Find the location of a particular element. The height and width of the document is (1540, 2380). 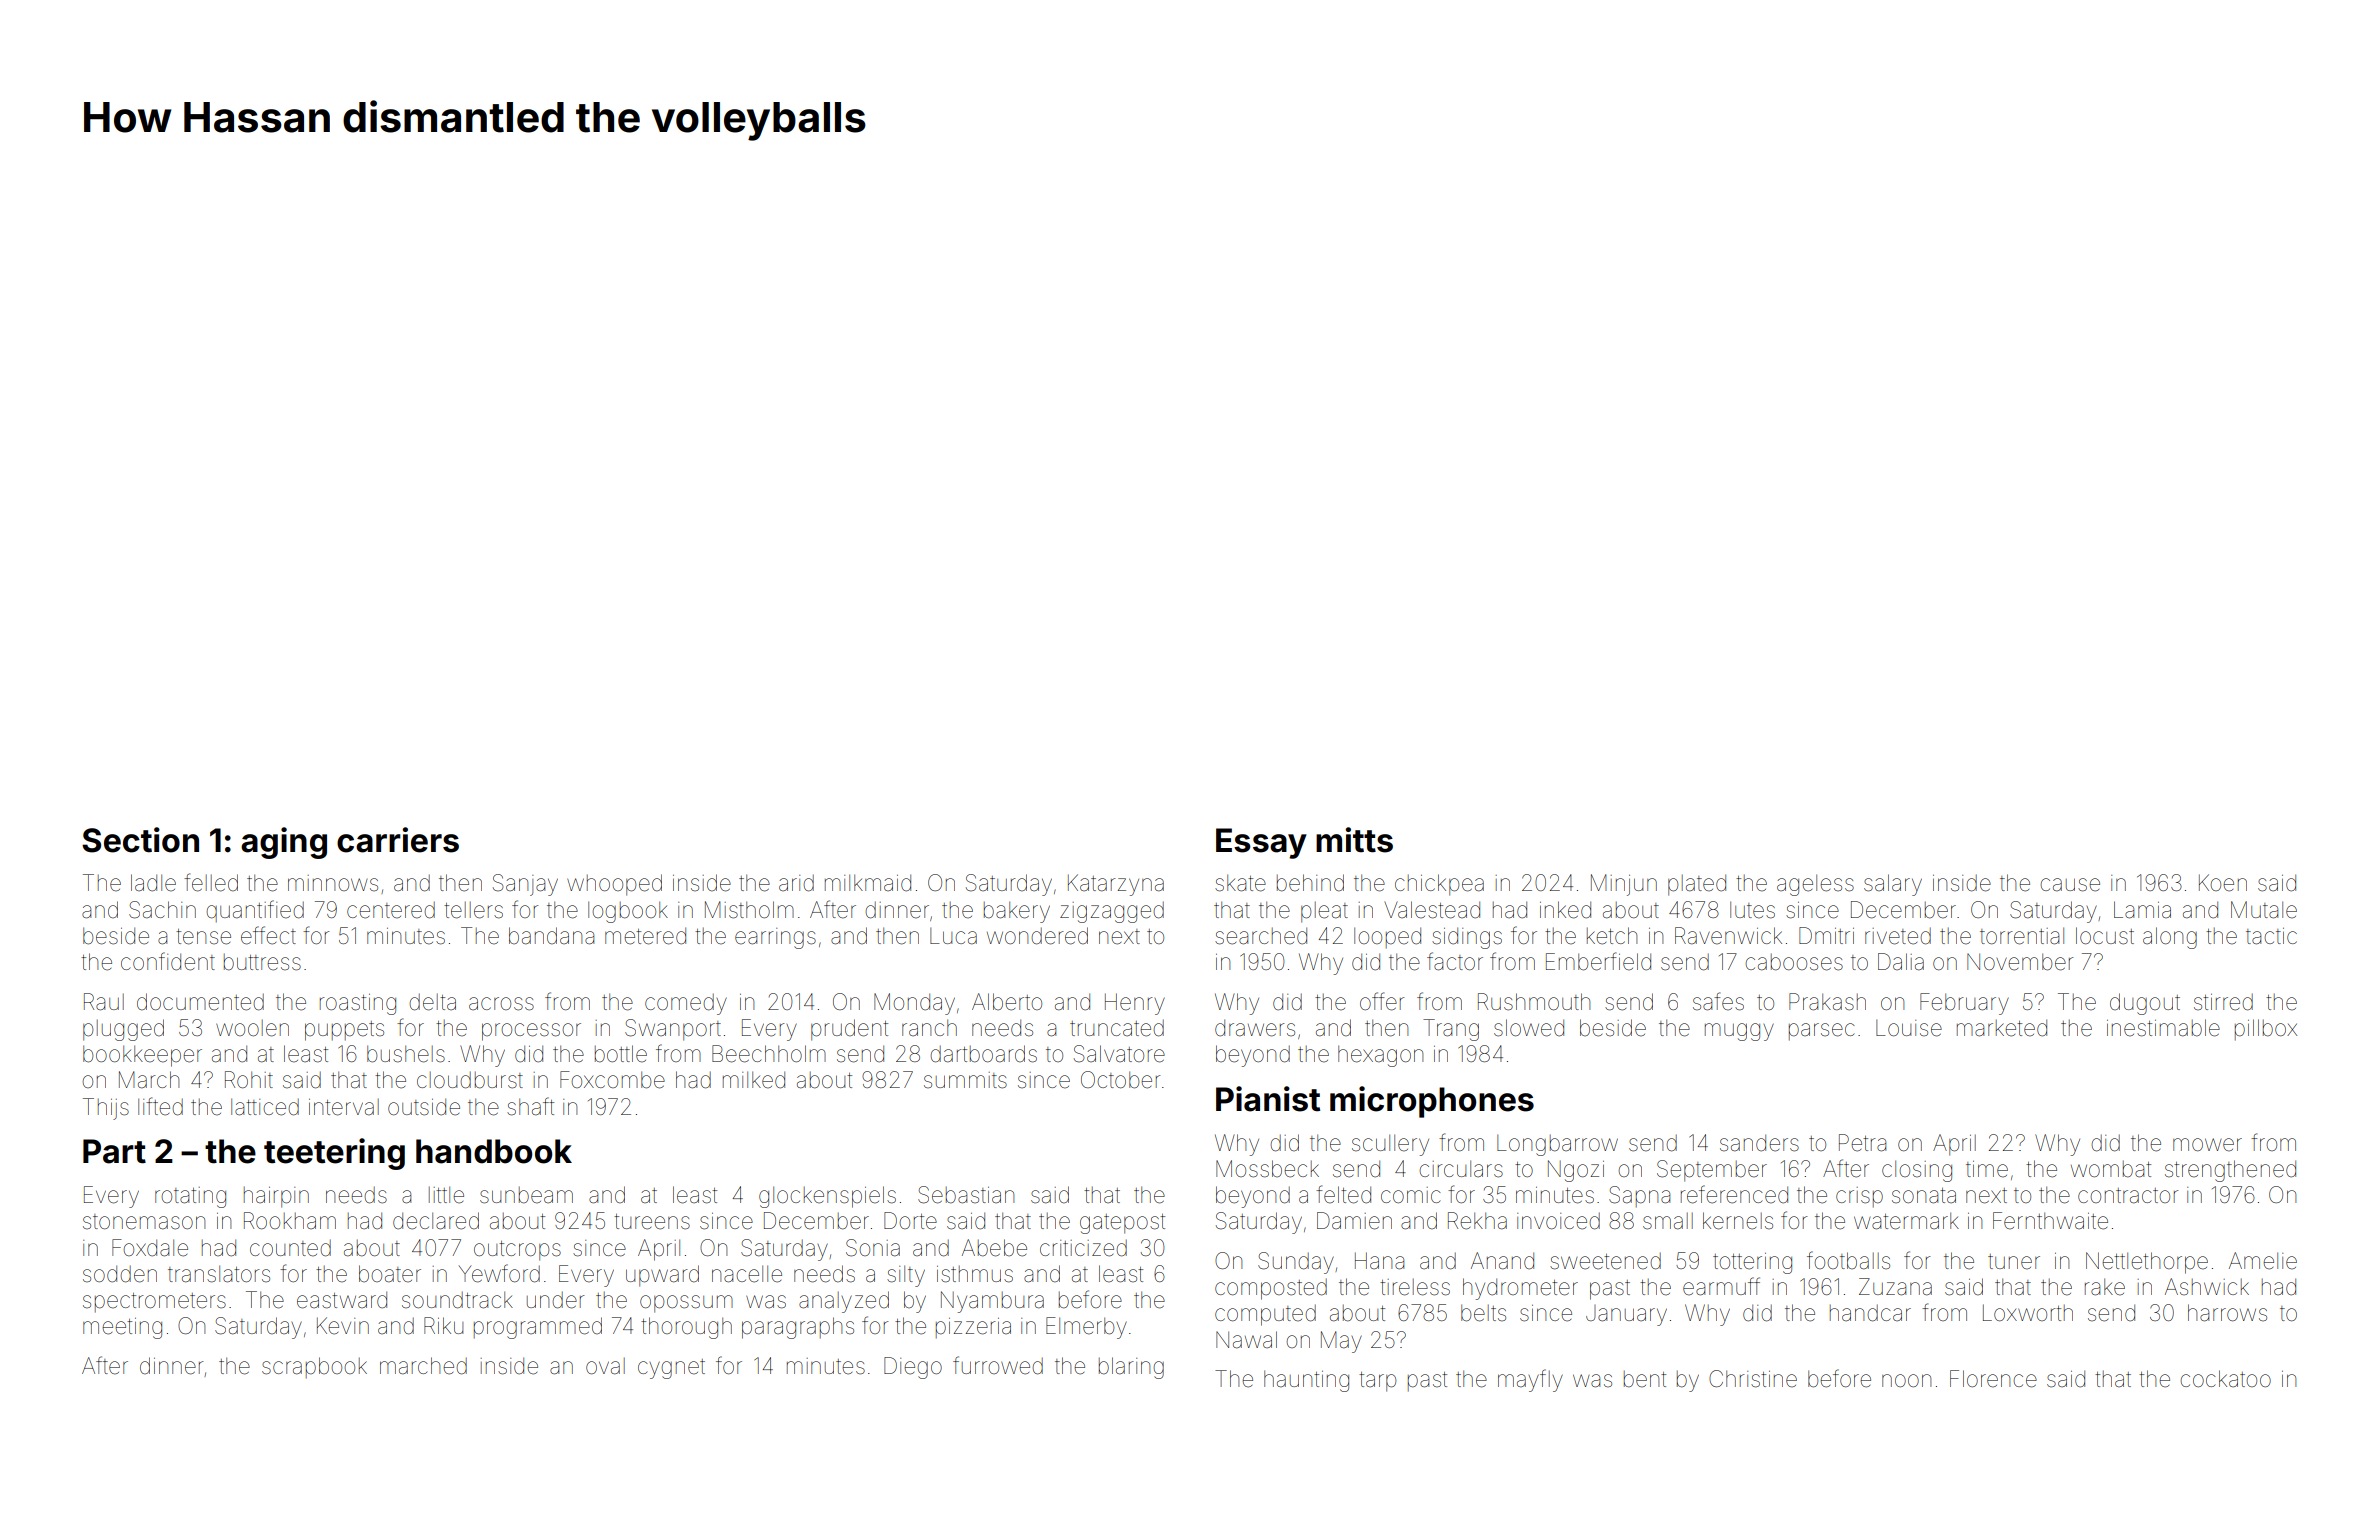

Salvatore is located at coordinates (1119, 1054).
